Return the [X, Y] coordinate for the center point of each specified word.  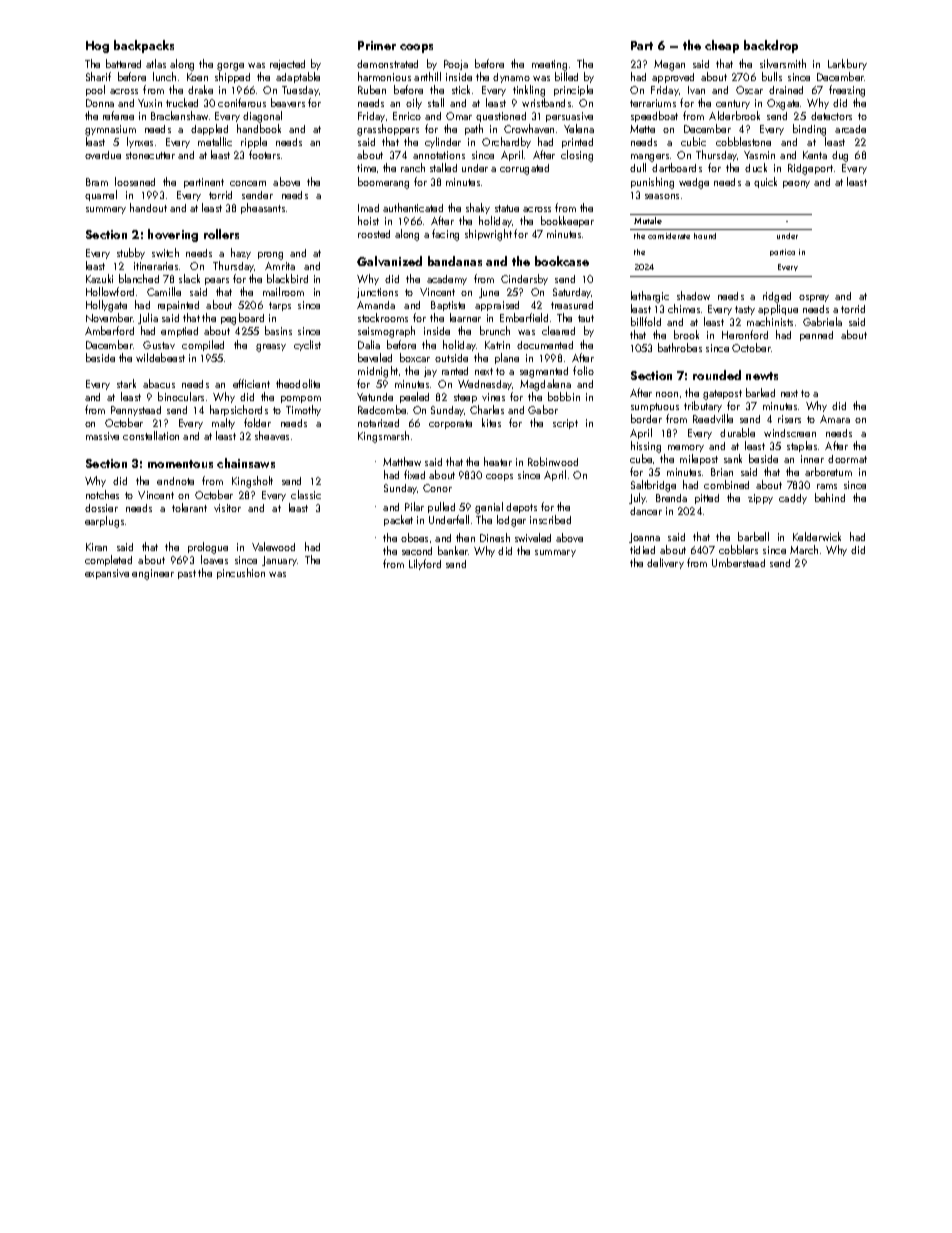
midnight [378, 372]
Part [642, 45]
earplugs [104, 522]
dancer [646, 511]
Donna [100, 103]
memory [686, 448]
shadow [693, 295]
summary [555, 553]
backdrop [771, 46]
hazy [241, 253]
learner [465, 317]
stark [126, 383]
